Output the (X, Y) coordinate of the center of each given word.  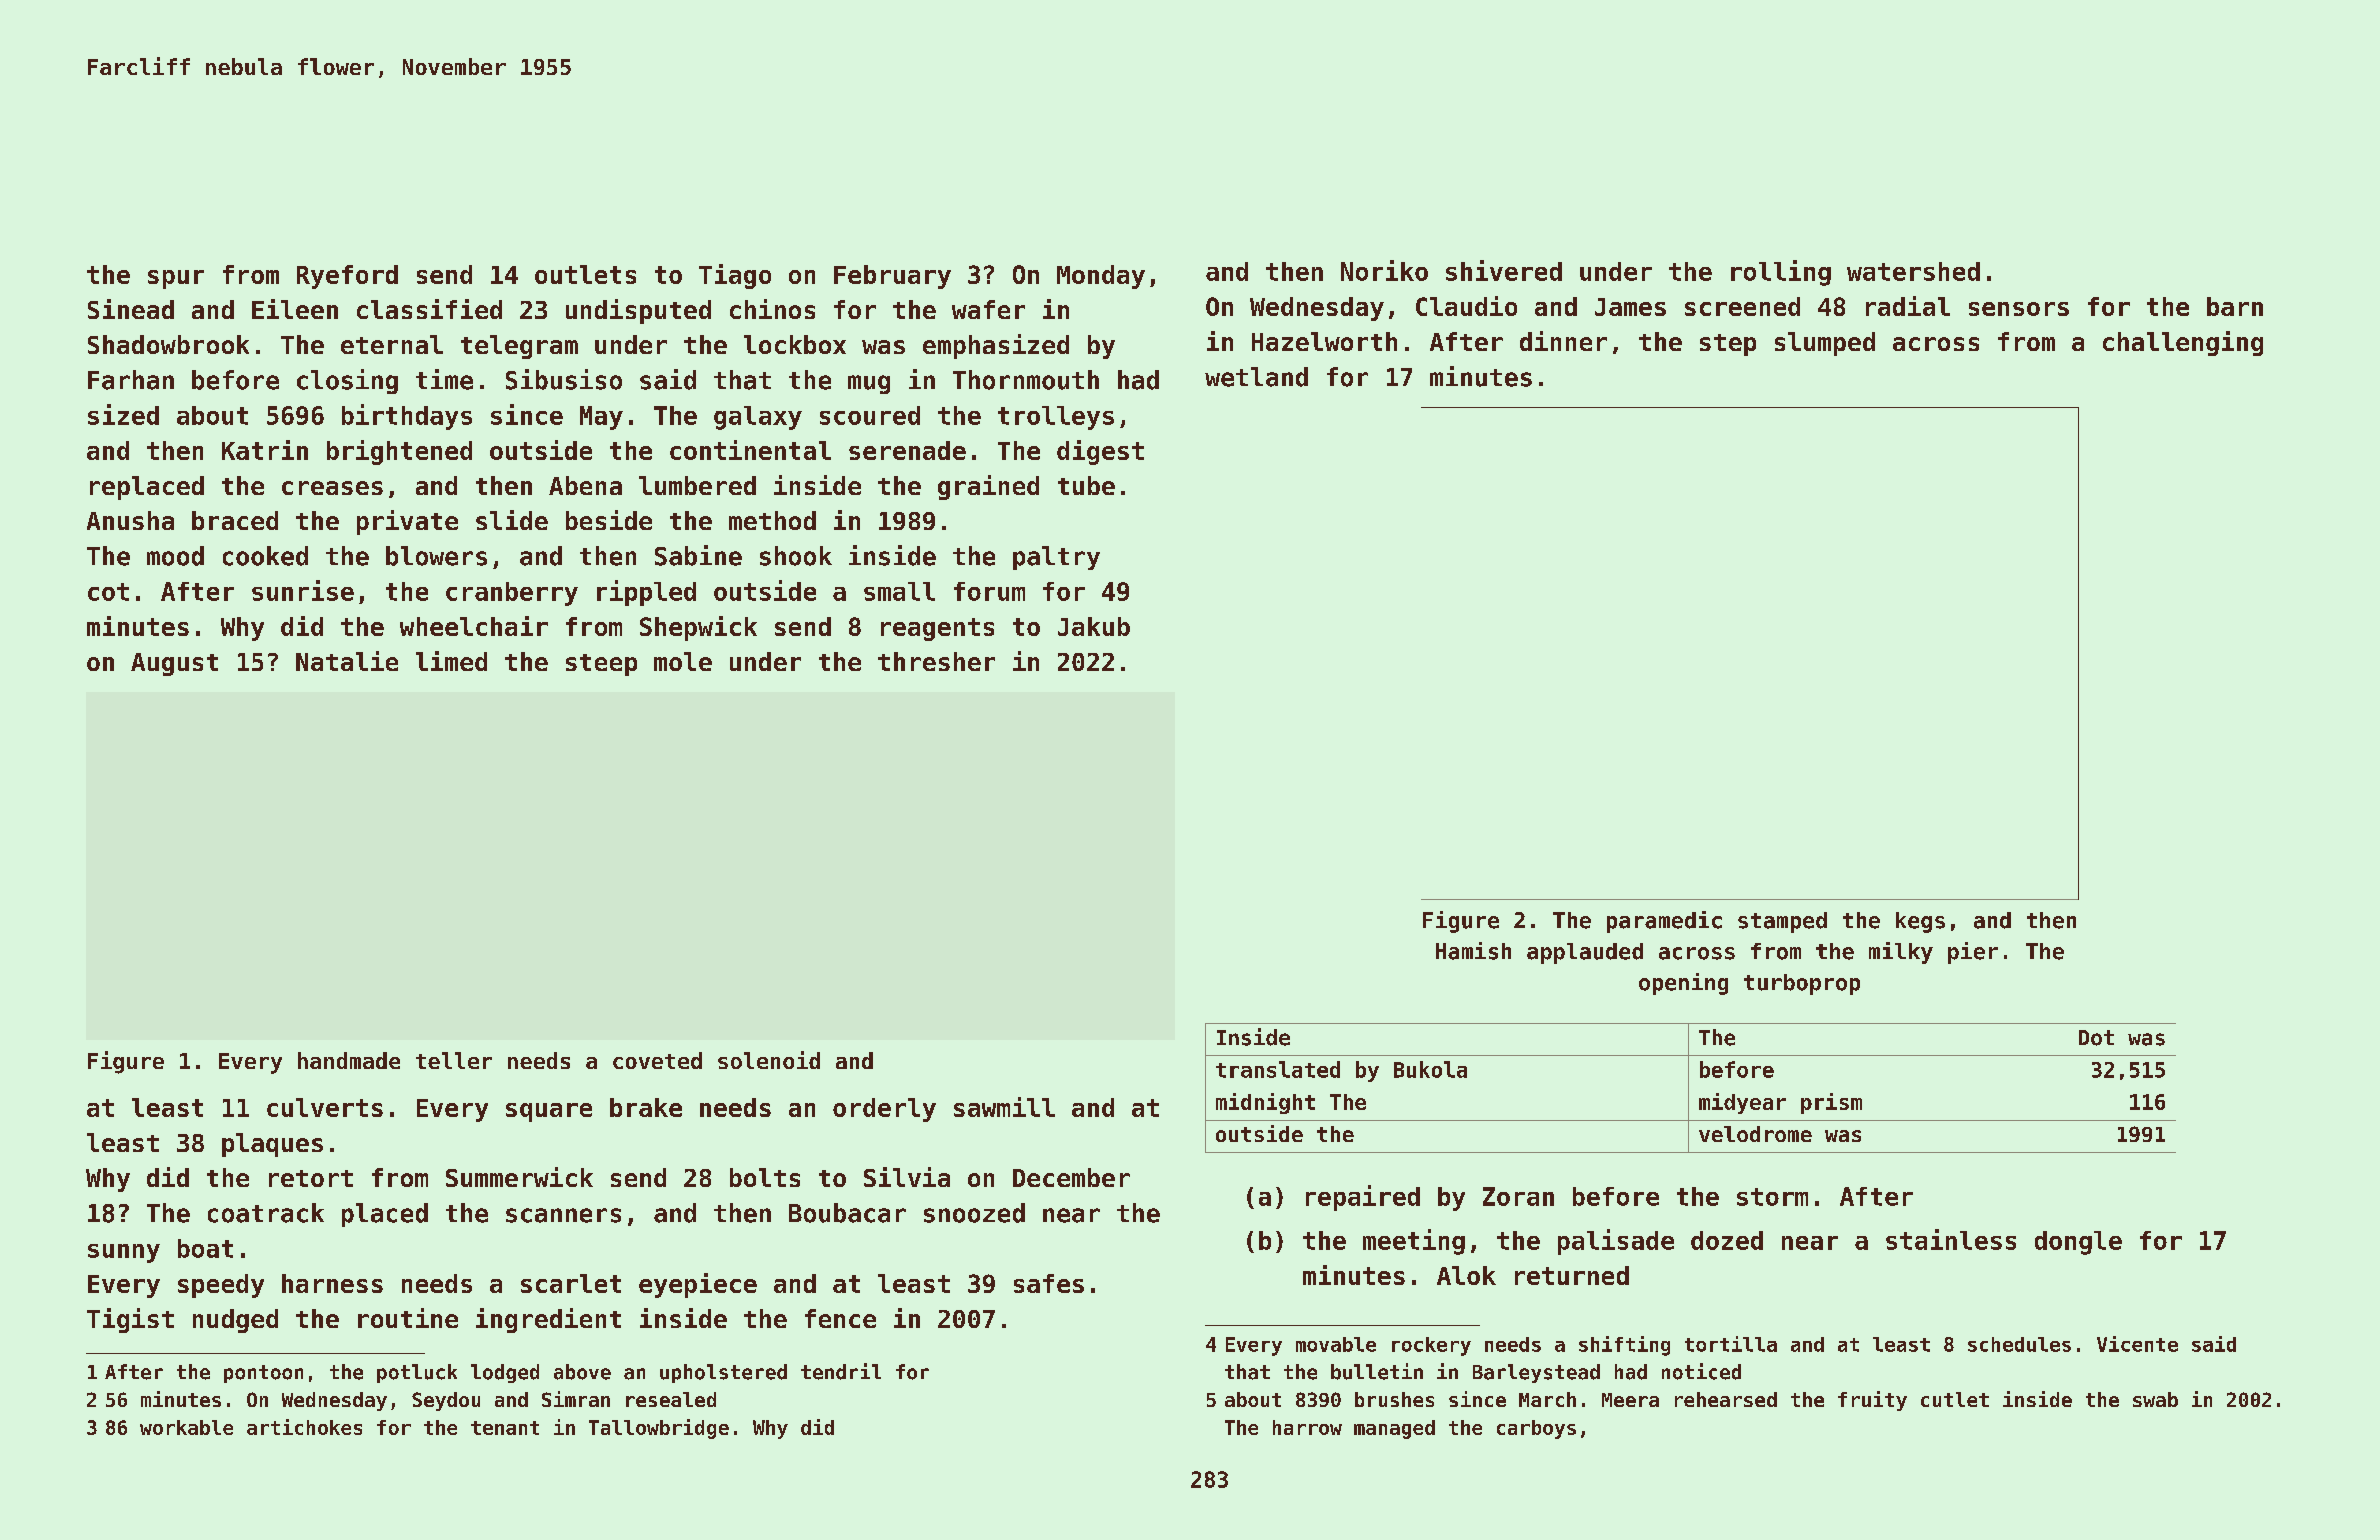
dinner (1563, 341)
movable (1336, 1344)
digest (1100, 452)
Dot (2096, 1038)
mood (175, 556)
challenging (2183, 343)
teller (454, 1060)
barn (2235, 306)
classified (429, 309)
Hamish (1473, 951)
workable (186, 1427)
